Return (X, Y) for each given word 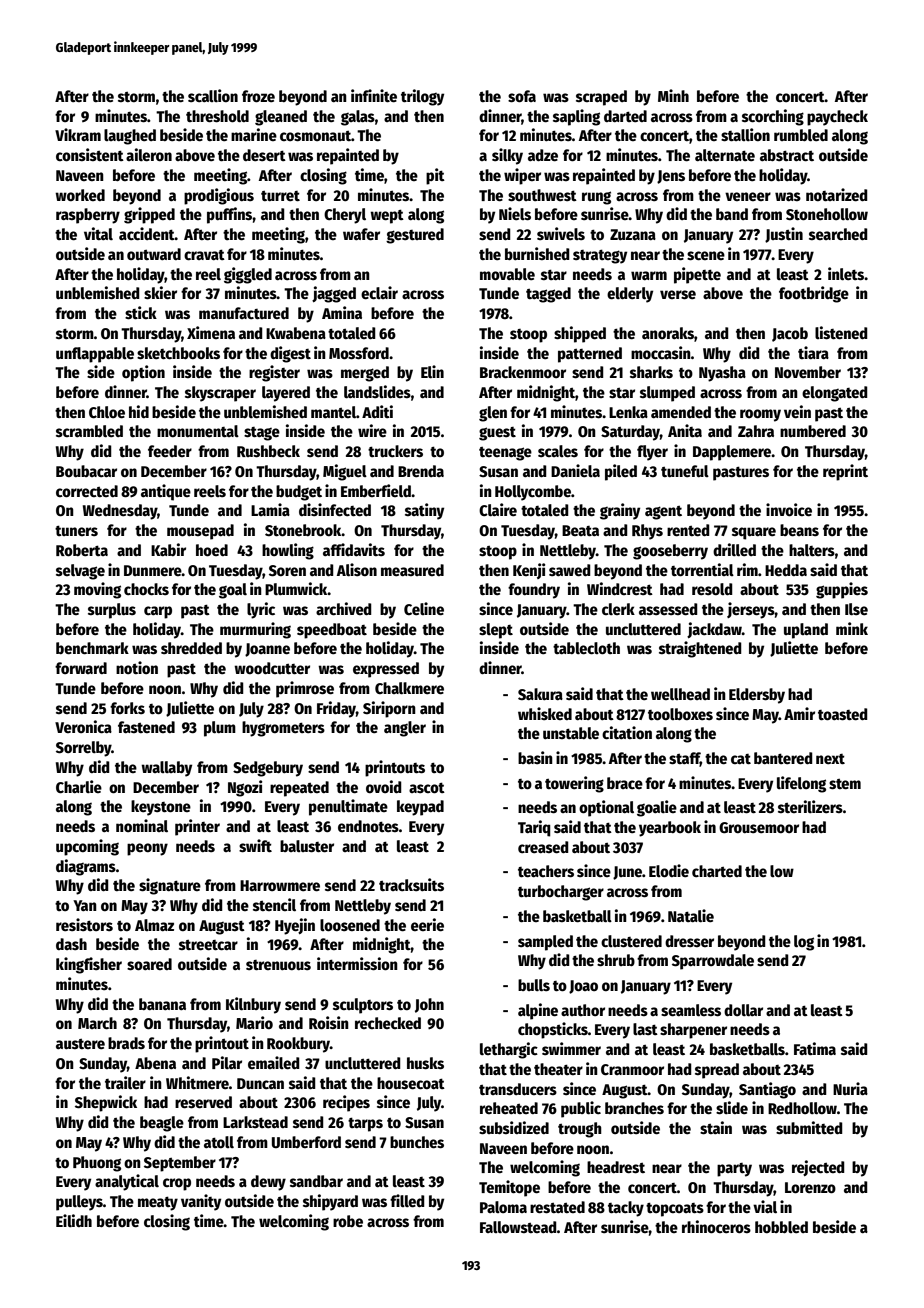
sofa (522, 96)
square (754, 533)
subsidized (514, 1128)
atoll (219, 1142)
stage (262, 434)
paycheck (837, 118)
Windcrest (620, 588)
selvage (80, 572)
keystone (161, 808)
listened (841, 333)
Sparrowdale (713, 962)
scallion (213, 95)
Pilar (227, 1062)
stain (716, 1128)
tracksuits (411, 885)
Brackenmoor (523, 372)
